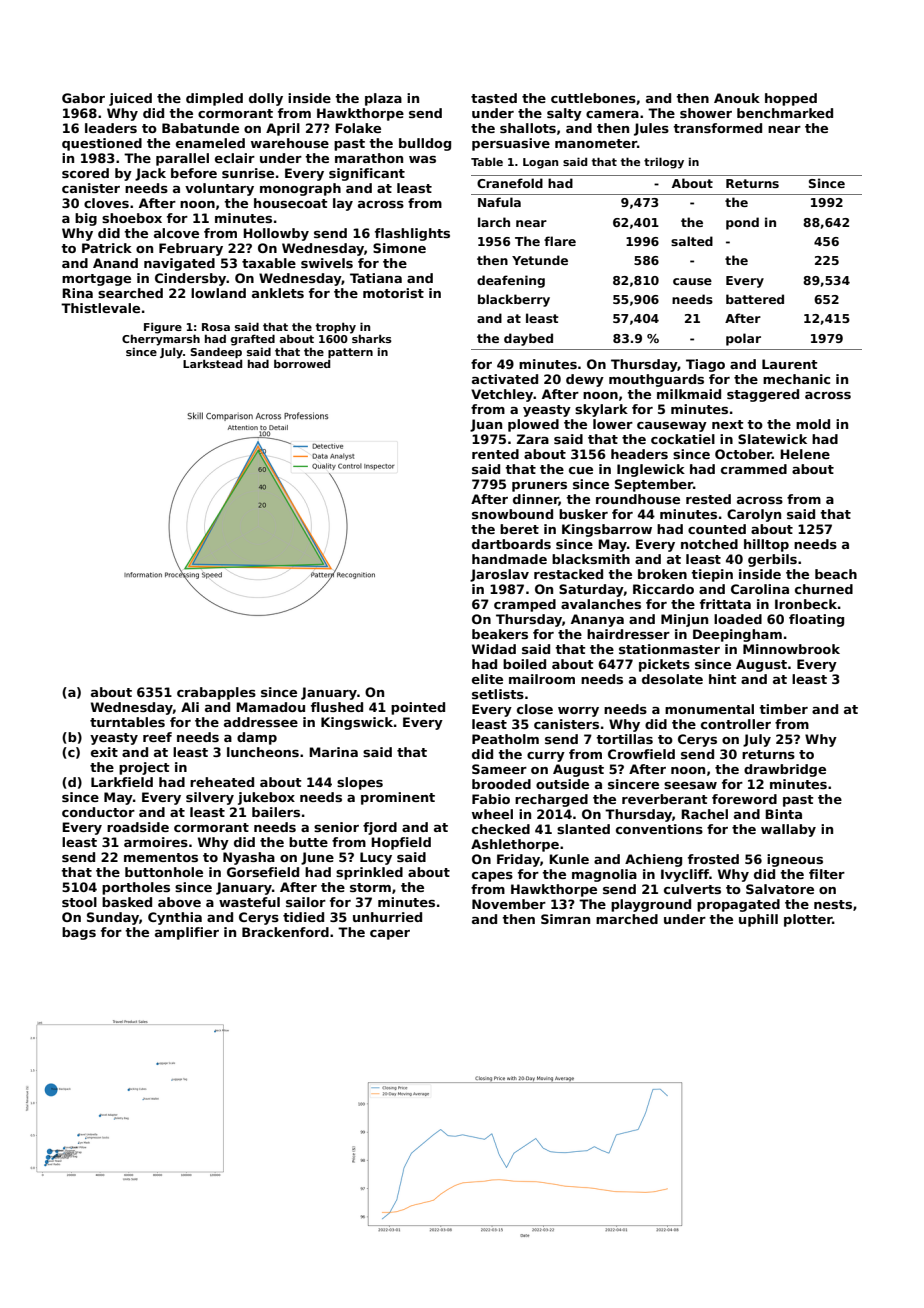 This document has height=1308, width=924. Describe the element at coordinates (824, 589) in the document. I see `churned` at that location.
